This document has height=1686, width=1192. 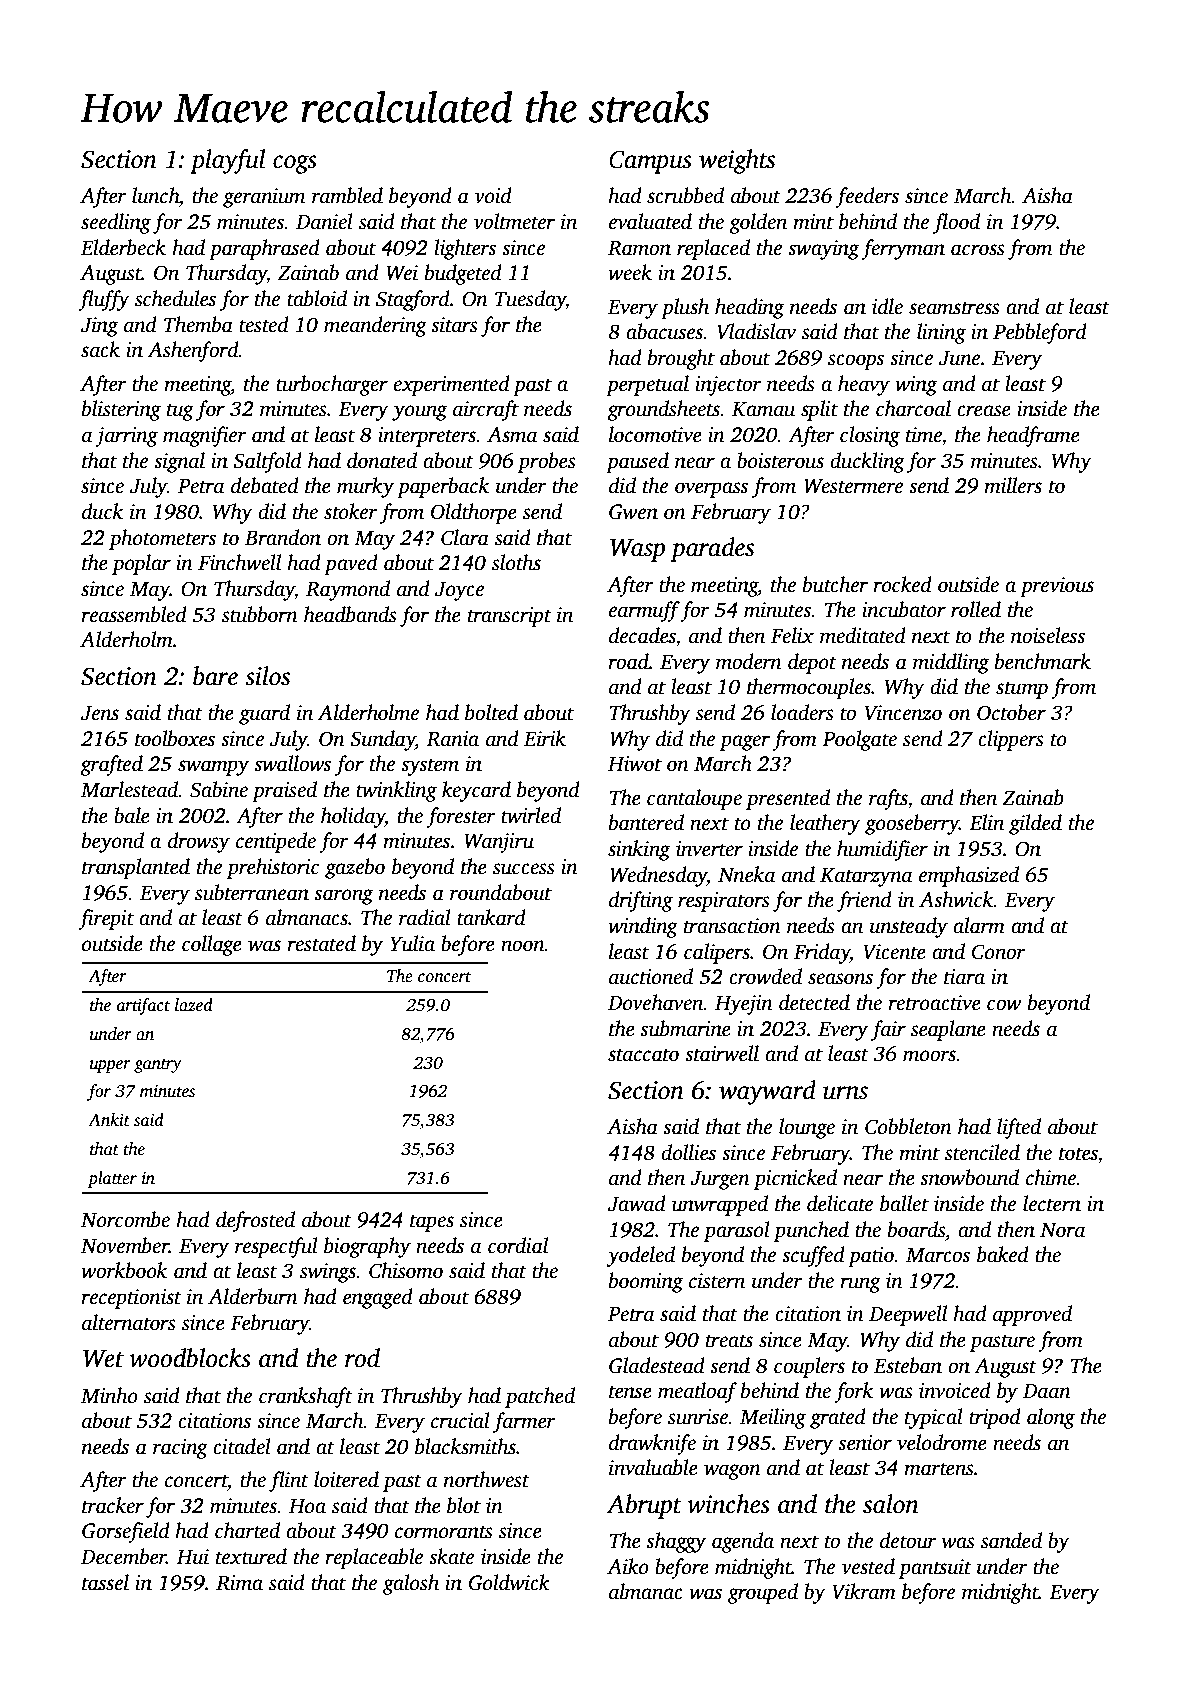 I want to click on feeders, so click(x=867, y=197).
